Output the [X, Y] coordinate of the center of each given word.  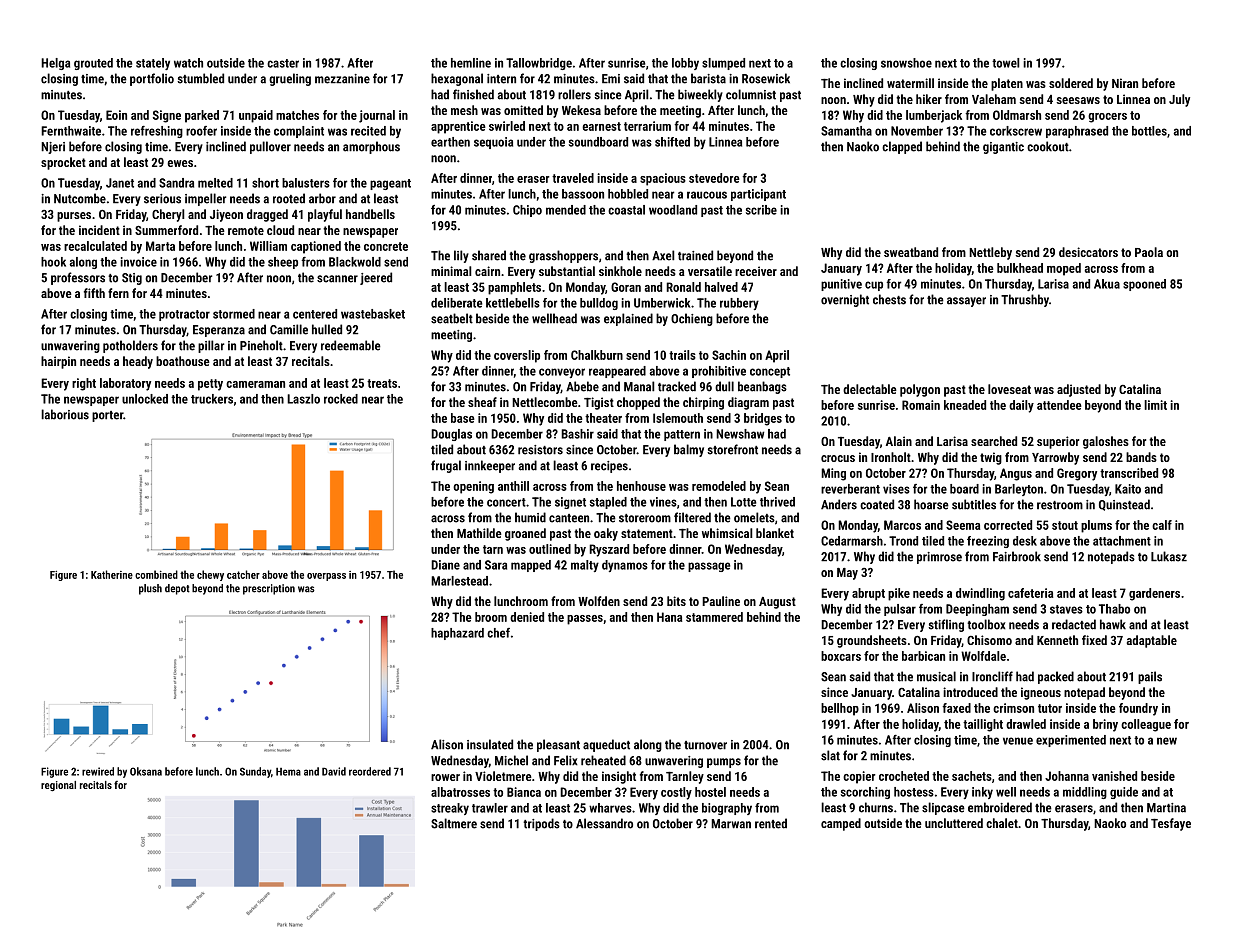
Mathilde [479, 533]
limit [1155, 405]
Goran [626, 287]
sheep [283, 263]
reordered [370, 771]
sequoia [493, 143]
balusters [306, 183]
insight [619, 777]
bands [1141, 457]
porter [107, 416]
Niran [1125, 83]
